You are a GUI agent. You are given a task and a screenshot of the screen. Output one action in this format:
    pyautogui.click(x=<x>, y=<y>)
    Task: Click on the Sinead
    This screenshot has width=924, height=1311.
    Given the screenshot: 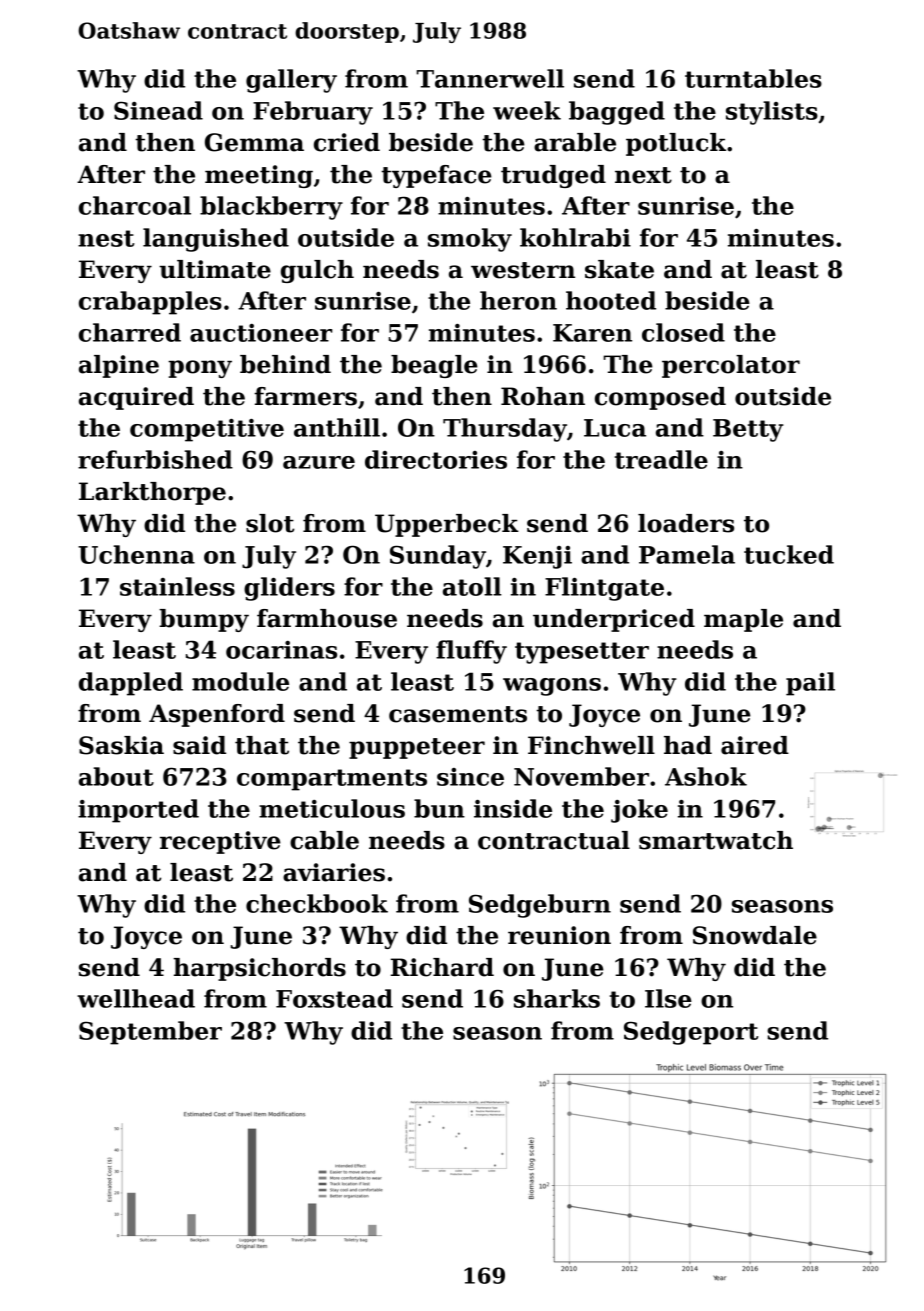 What is the action you would take?
    pyautogui.click(x=158, y=110)
